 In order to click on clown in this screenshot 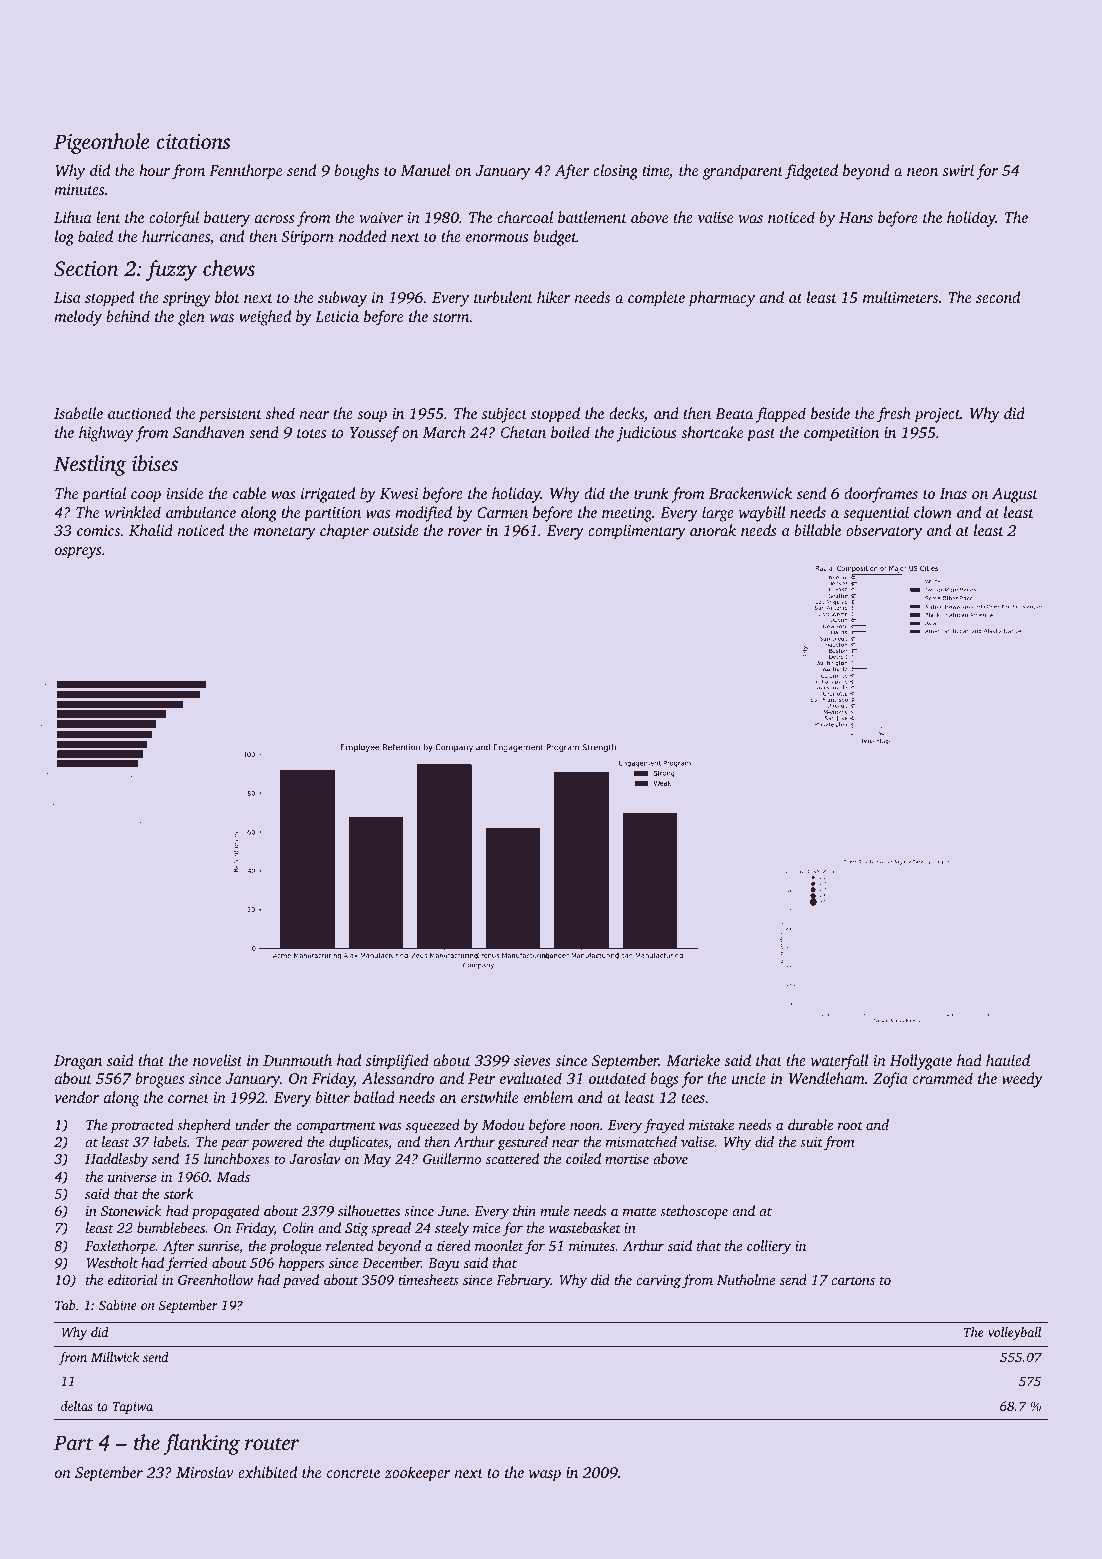, I will do `click(933, 512)`.
